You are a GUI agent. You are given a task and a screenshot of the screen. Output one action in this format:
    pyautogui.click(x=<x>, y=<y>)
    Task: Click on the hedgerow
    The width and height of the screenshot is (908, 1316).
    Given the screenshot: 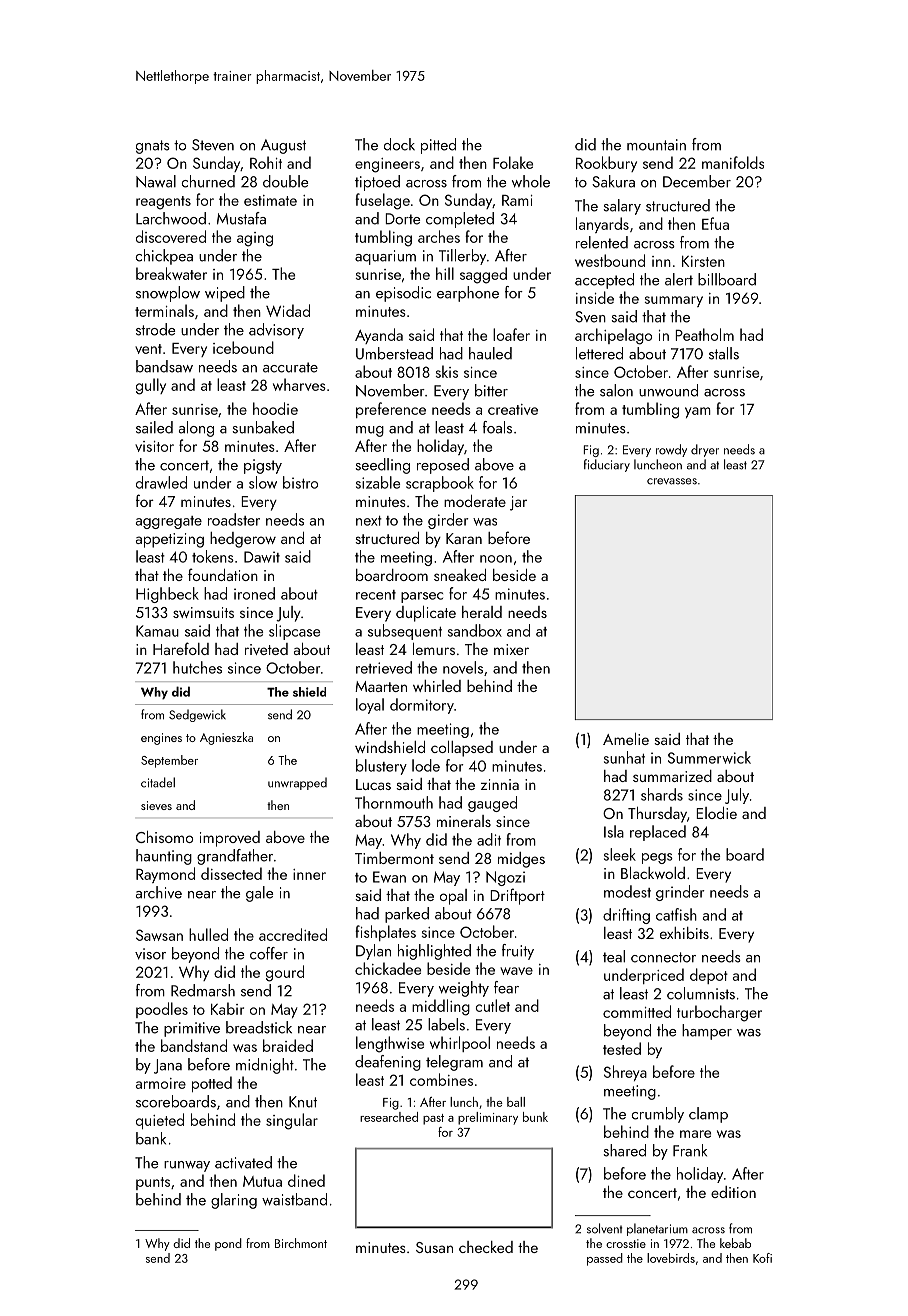 What is the action you would take?
    pyautogui.click(x=243, y=540)
